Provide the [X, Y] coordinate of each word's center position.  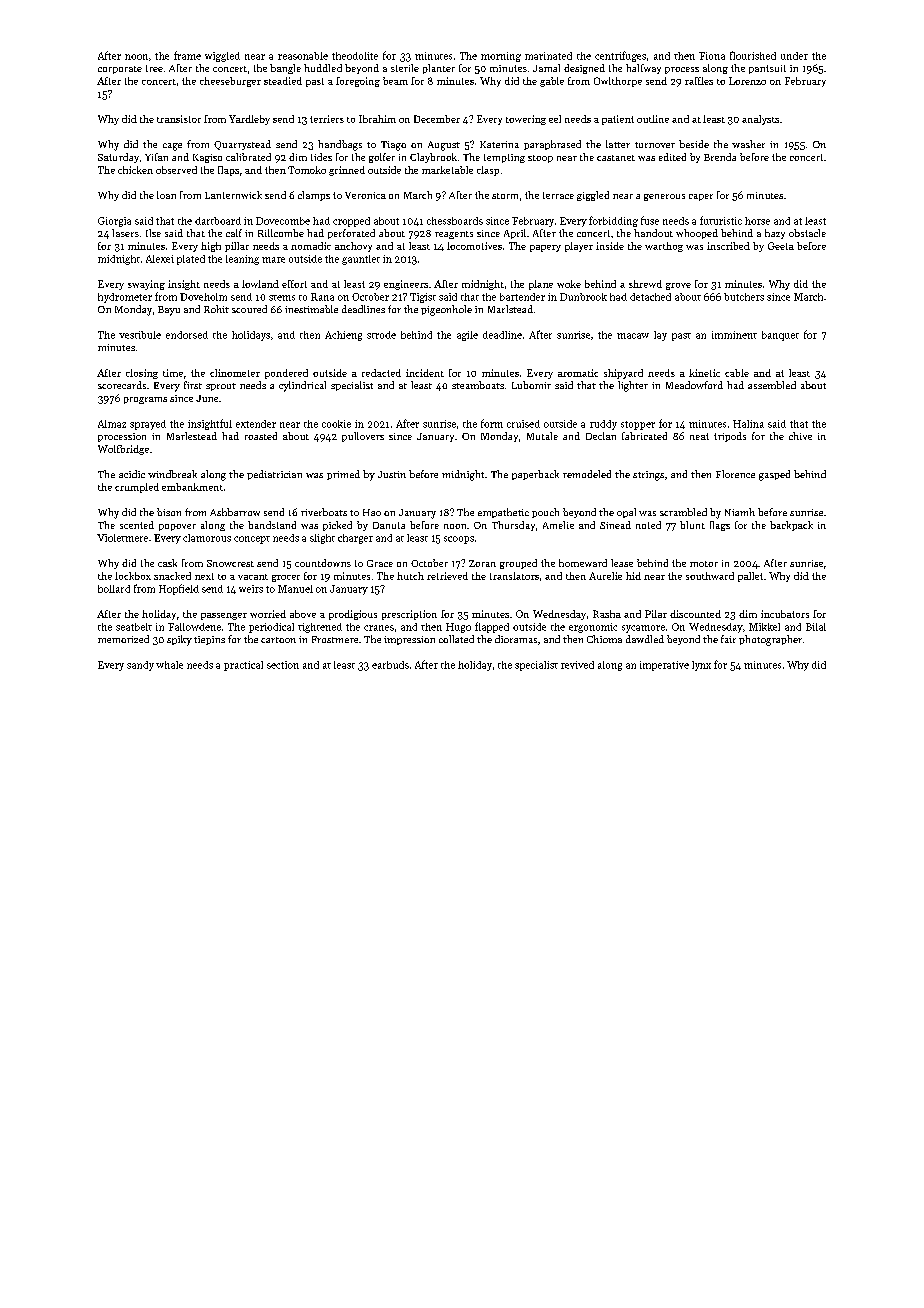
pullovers [363, 437]
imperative [664, 666]
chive [800, 436]
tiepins [209, 640]
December [437, 119]
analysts [760, 120]
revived [577, 665]
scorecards [122, 385]
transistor [179, 119]
